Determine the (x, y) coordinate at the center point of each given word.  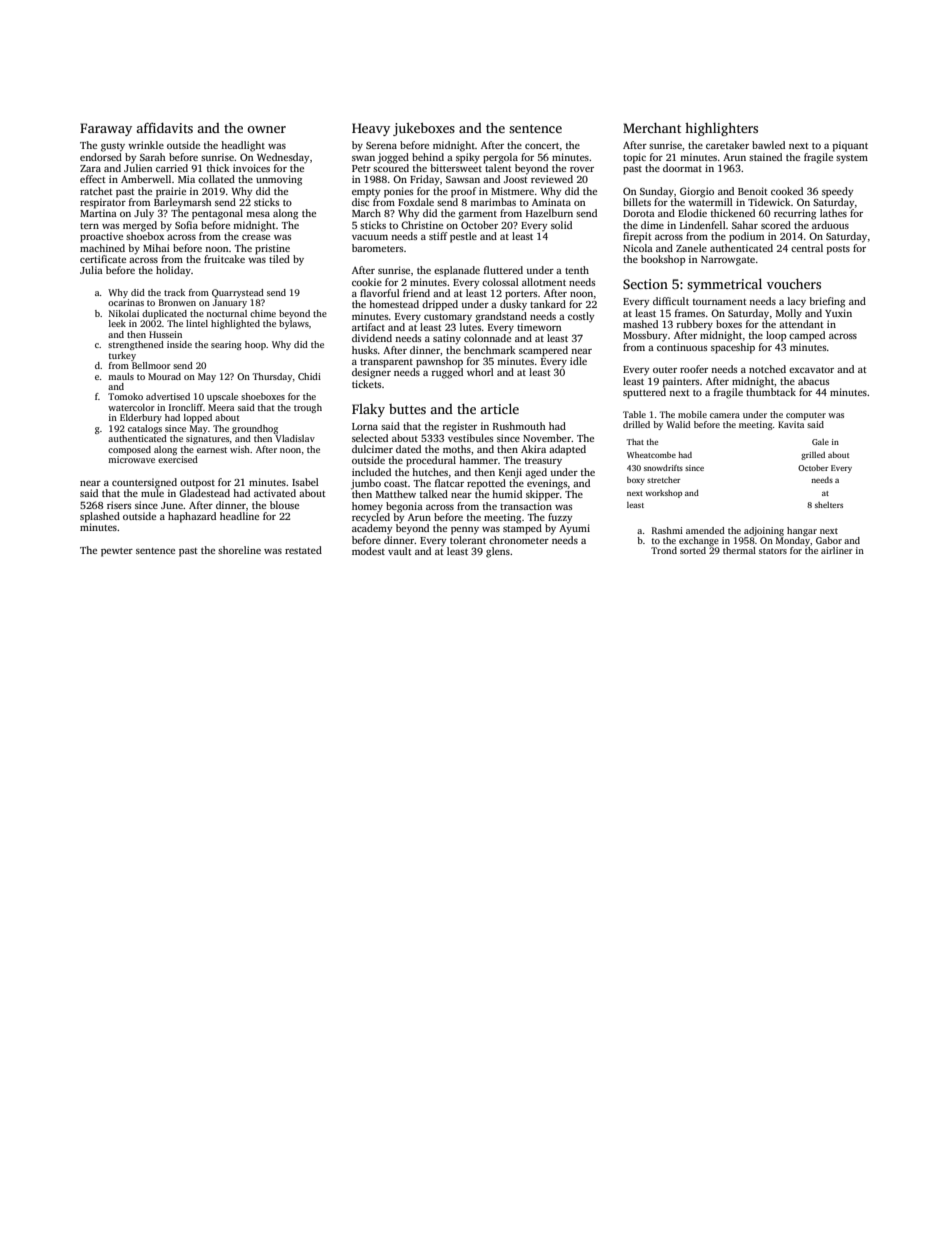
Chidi (309, 376)
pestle (463, 237)
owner (266, 129)
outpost (197, 484)
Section (645, 284)
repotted (486, 484)
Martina (98, 213)
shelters (829, 505)
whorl (480, 372)
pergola (500, 158)
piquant (850, 146)
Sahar (745, 225)
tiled (279, 259)
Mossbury (645, 336)
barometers (377, 248)
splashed (100, 517)
